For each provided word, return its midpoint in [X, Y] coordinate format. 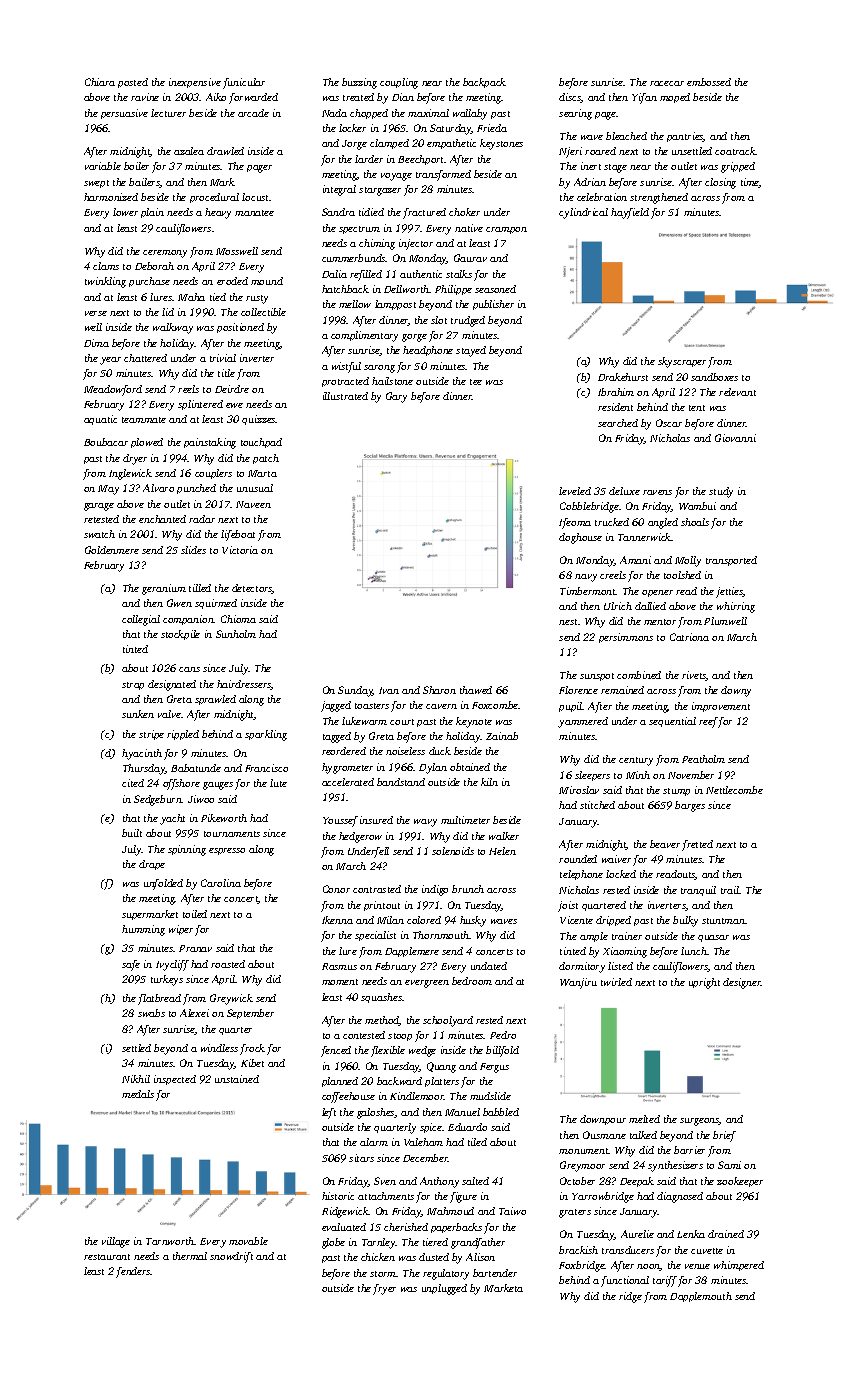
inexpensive [195, 83]
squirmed [216, 604]
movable [248, 1241]
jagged [336, 706]
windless [219, 1048]
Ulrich [618, 606]
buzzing [359, 83]
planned [340, 1082]
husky [473, 921]
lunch [694, 951]
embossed [709, 82]
